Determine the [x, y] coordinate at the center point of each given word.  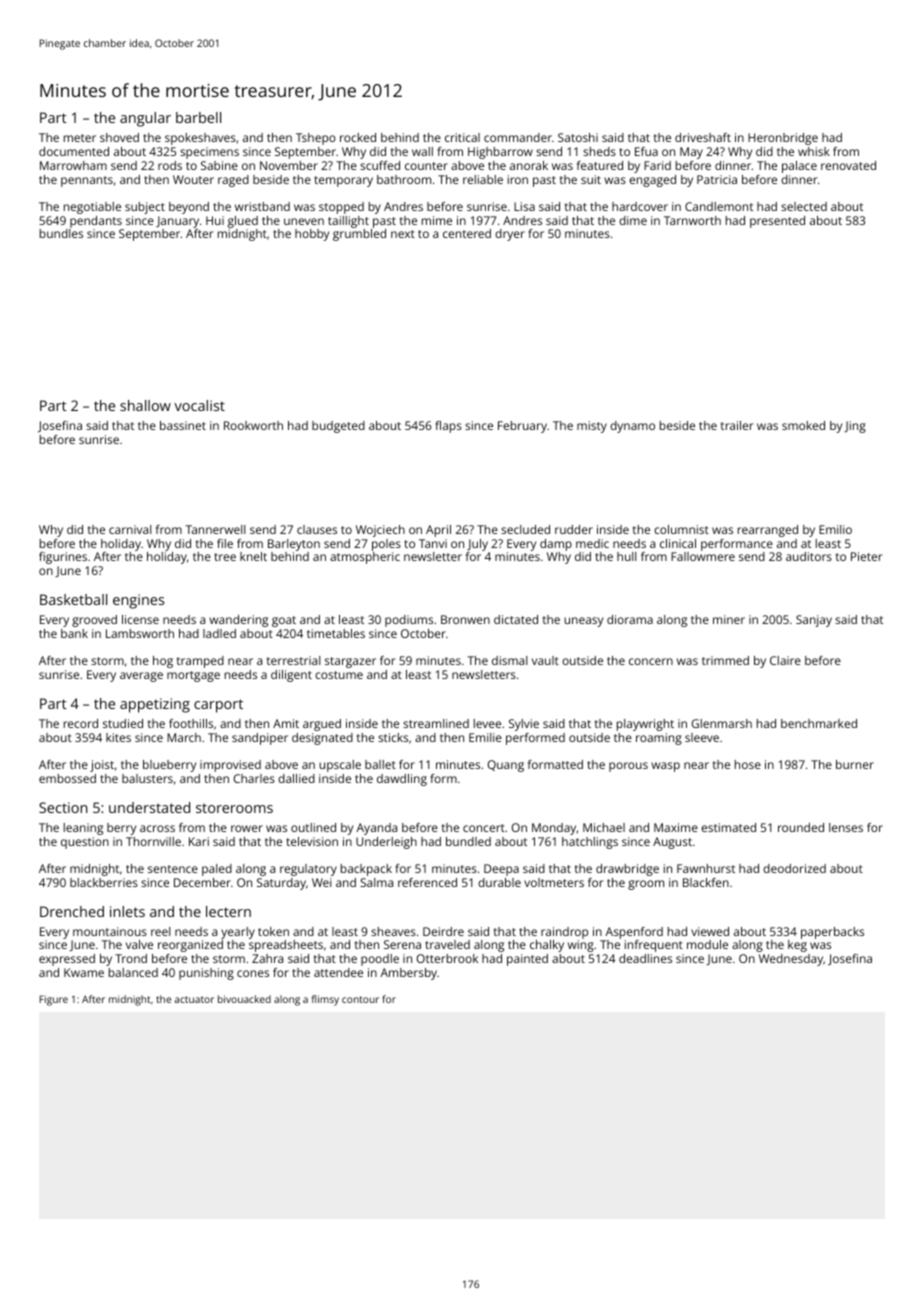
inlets [127, 911]
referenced [427, 882]
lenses [846, 827]
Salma [376, 882]
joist [102, 766]
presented [777, 222]
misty [592, 427]
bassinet [183, 425]
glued [243, 222]
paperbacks [832, 933]
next [403, 234]
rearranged [768, 531]
